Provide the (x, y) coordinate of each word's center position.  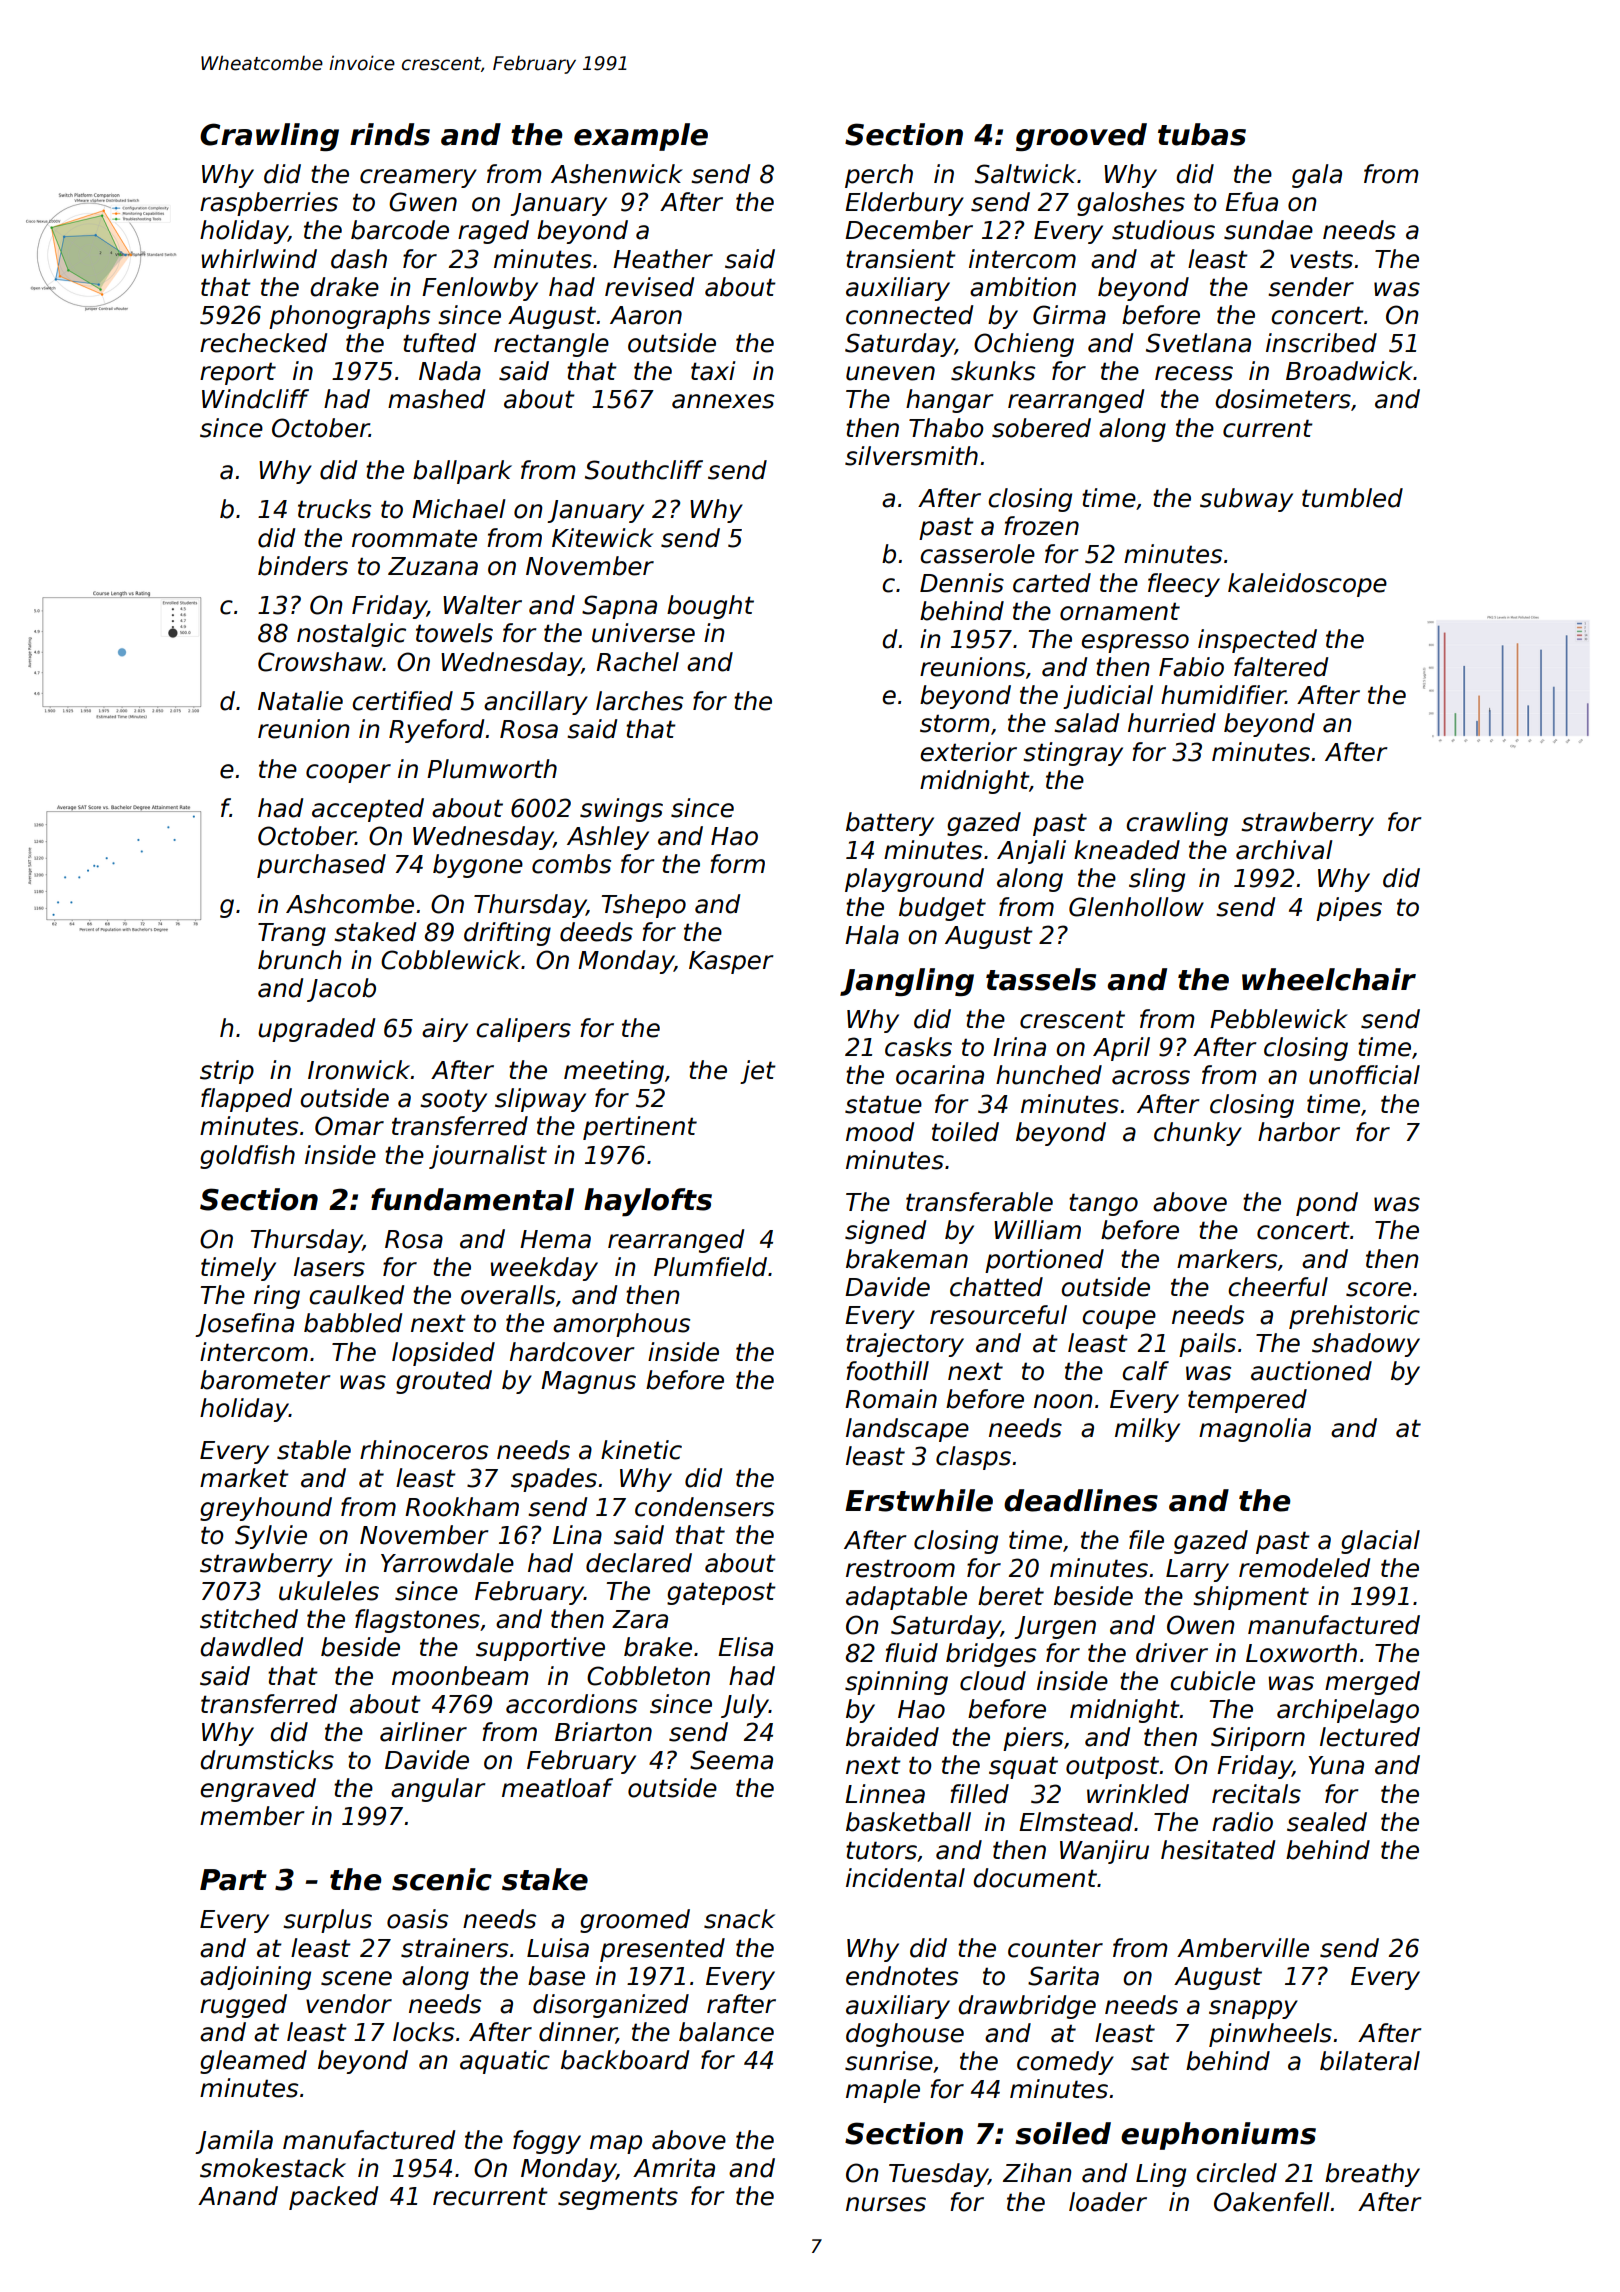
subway (1246, 500)
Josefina (244, 1325)
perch (879, 176)
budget (942, 909)
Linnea (885, 1794)
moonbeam (460, 1676)
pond (1327, 1204)
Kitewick (603, 538)
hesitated (1218, 1850)
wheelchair (1329, 979)
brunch (300, 960)
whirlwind (259, 259)
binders (303, 566)
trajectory (905, 1345)
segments (618, 2198)
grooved (1081, 137)
